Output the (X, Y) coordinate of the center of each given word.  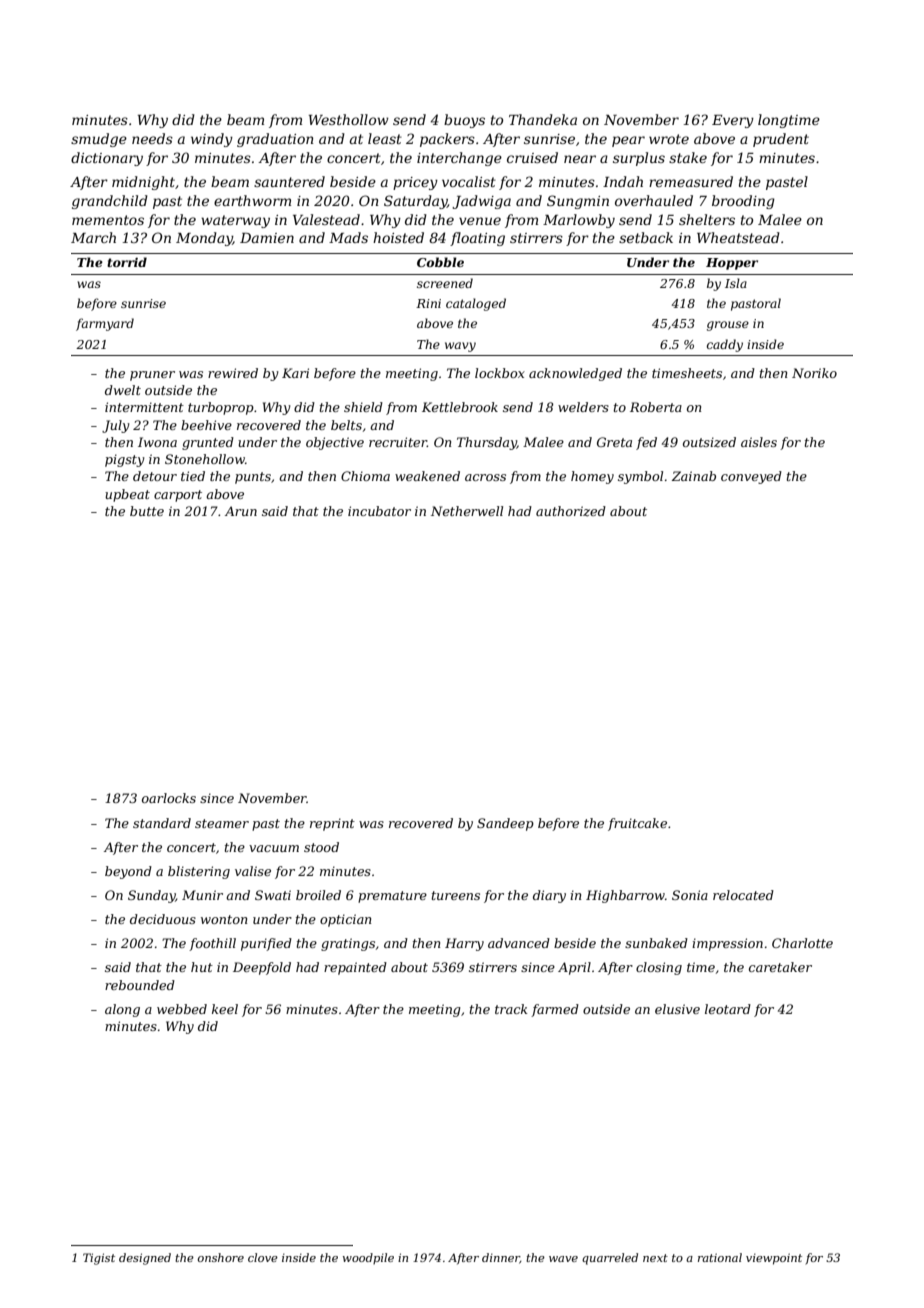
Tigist (99, 1259)
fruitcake (637, 824)
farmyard (105, 324)
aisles (759, 442)
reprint (332, 824)
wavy (460, 347)
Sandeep (505, 824)
